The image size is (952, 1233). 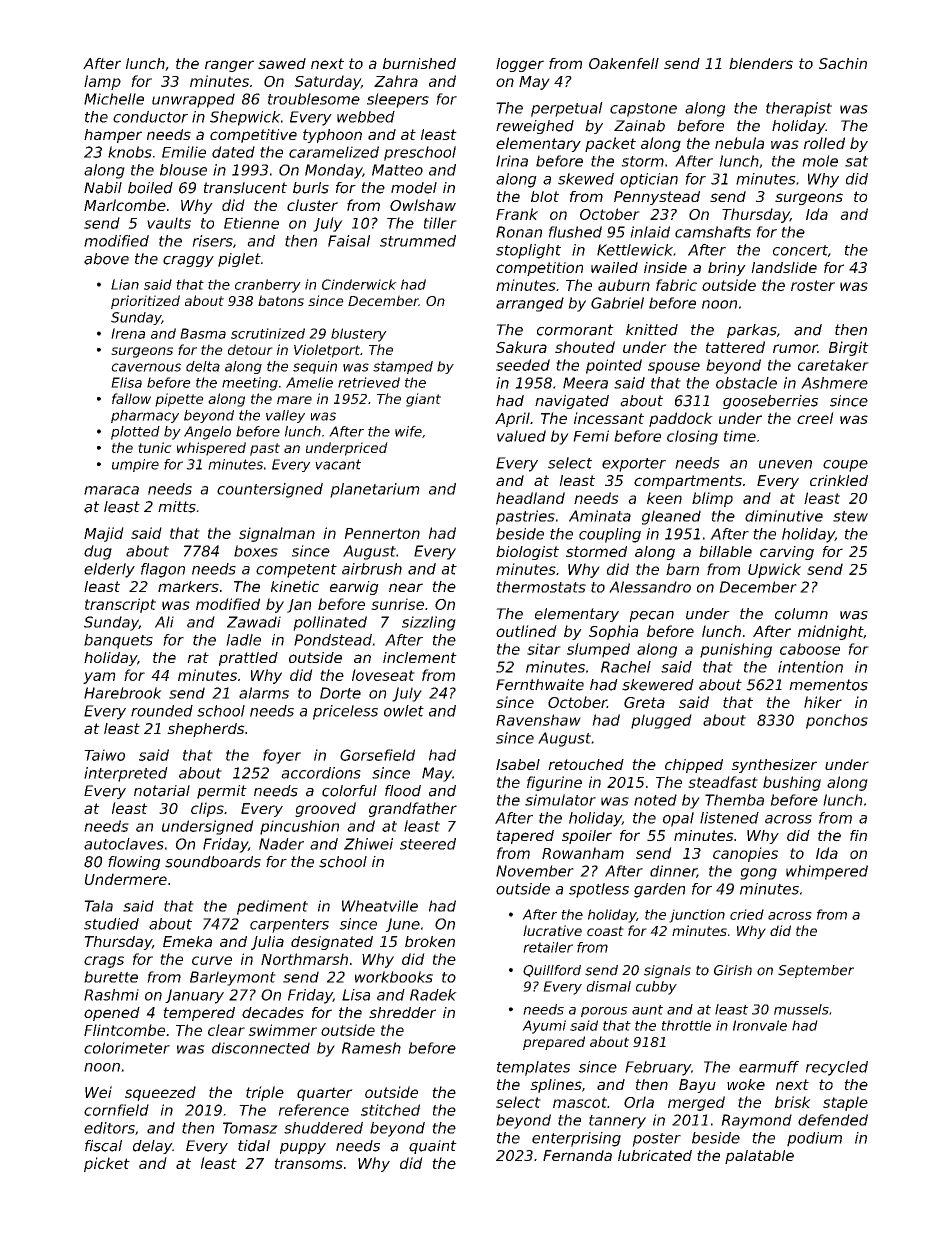 I want to click on logger, so click(x=520, y=65).
